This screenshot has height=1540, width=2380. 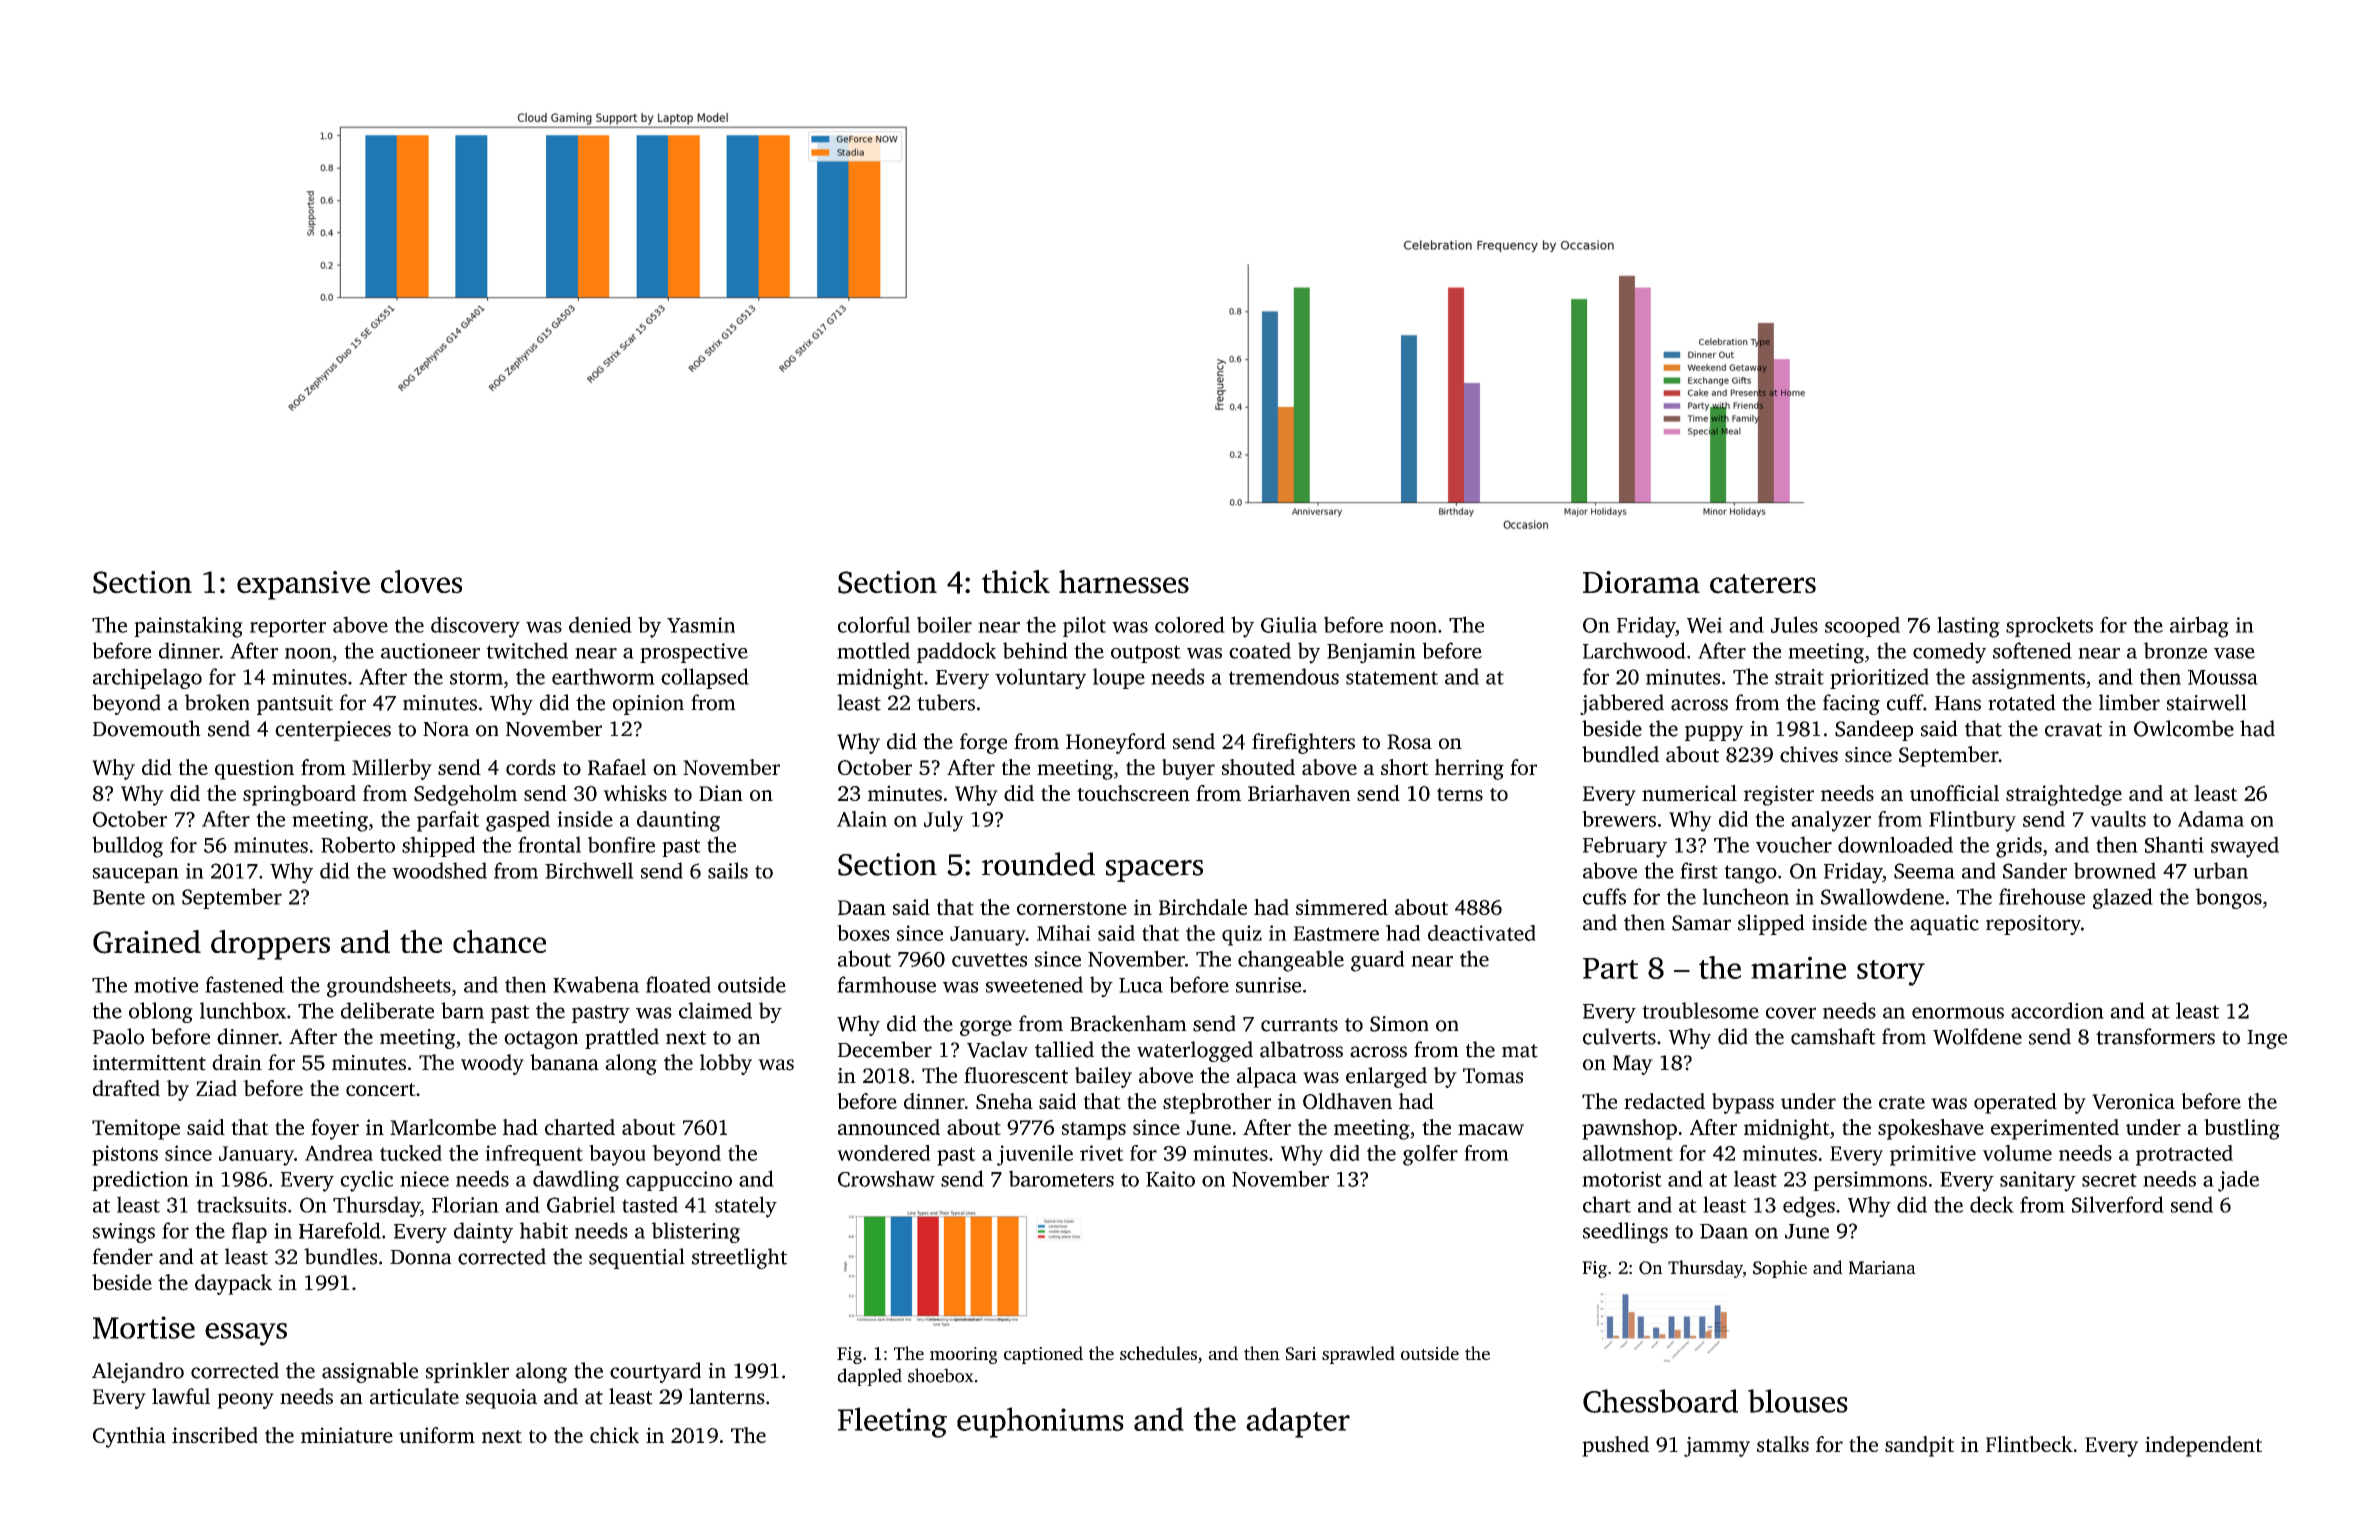 I want to click on euphoniums, so click(x=1040, y=1422).
